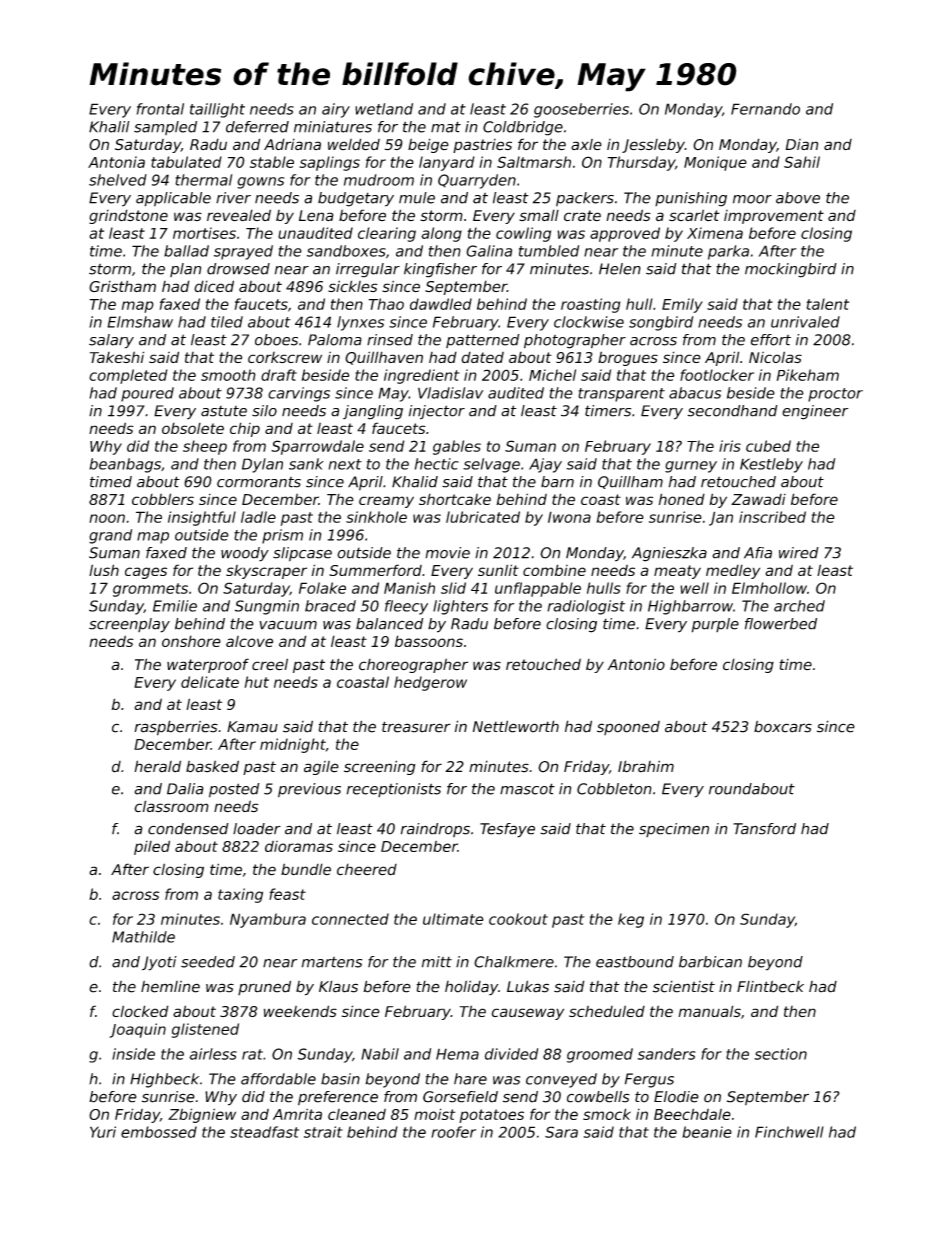  I want to click on Tansford, so click(764, 829).
